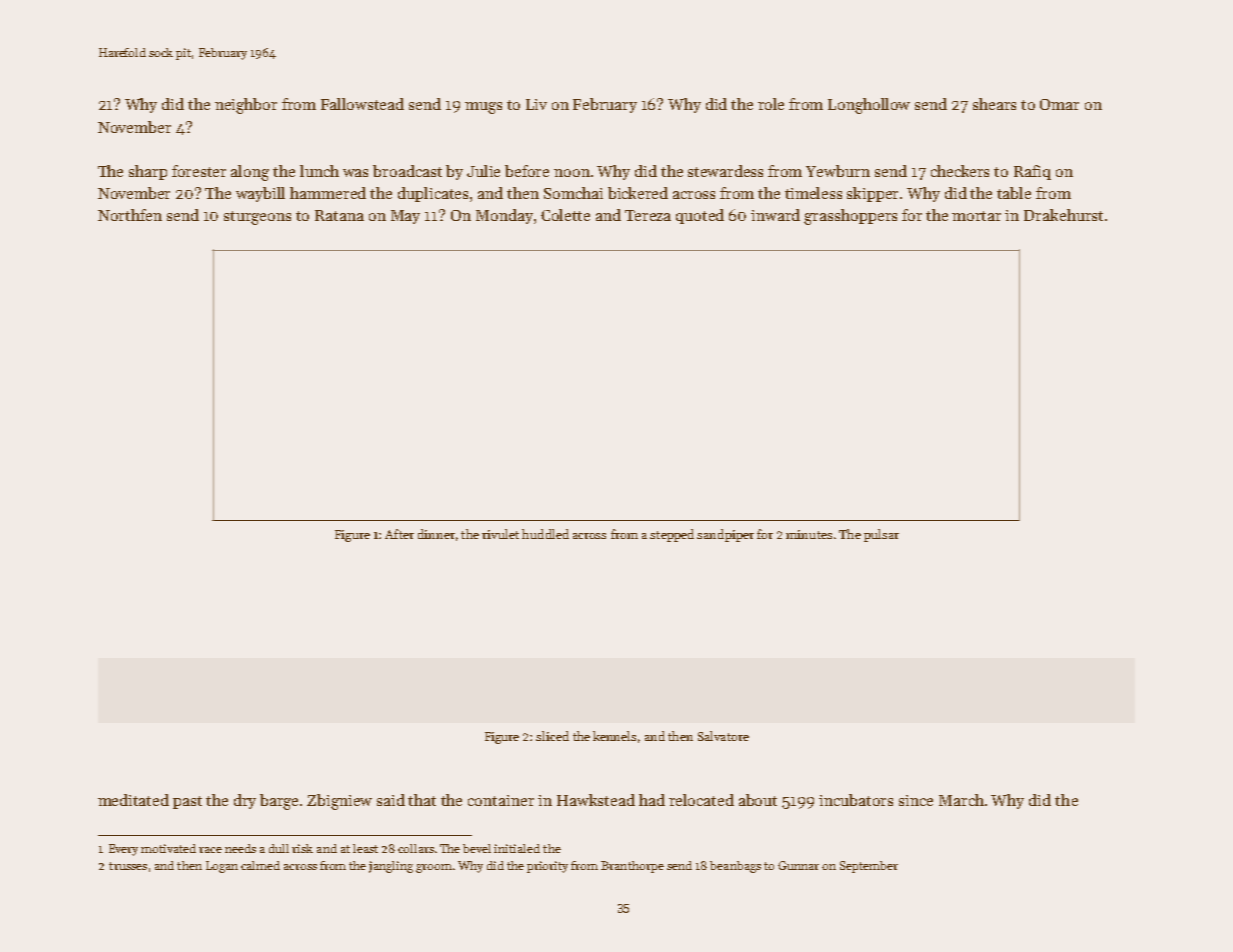  I want to click on sandpiper, so click(725, 535).
